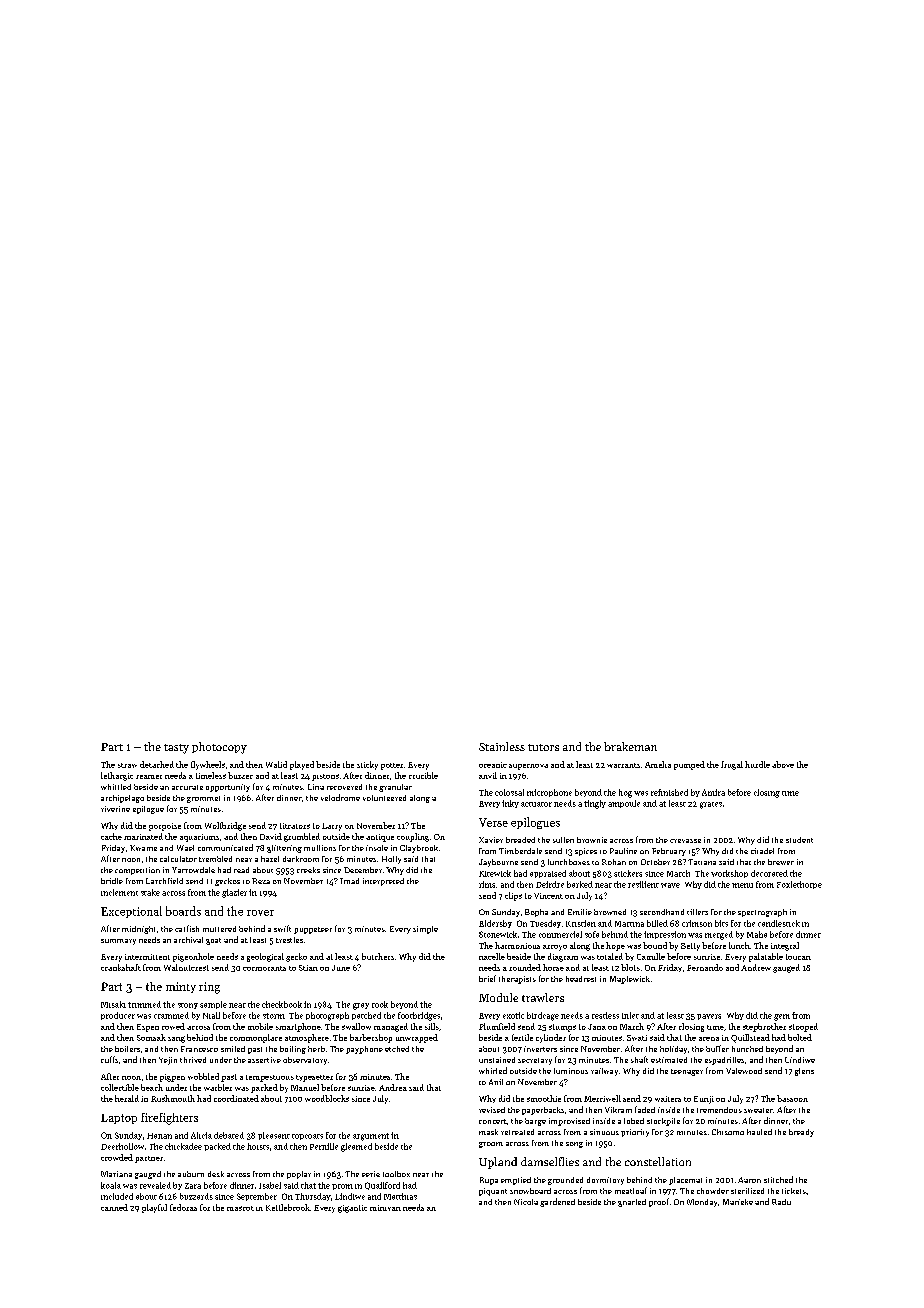 The height and width of the image is (1308, 924). What do you see at coordinates (783, 764) in the image?
I see `above` at bounding box center [783, 764].
